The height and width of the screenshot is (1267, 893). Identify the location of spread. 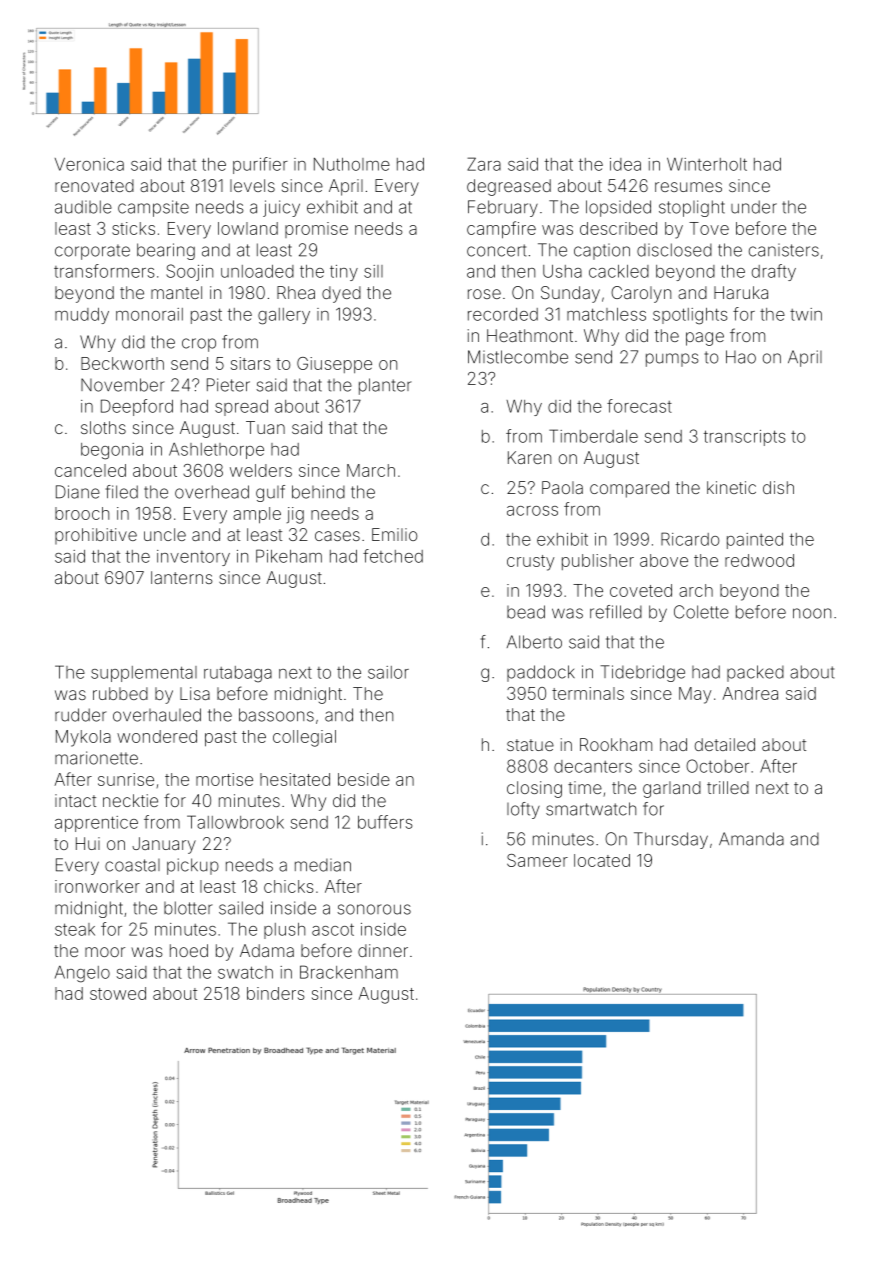
(241, 408).
